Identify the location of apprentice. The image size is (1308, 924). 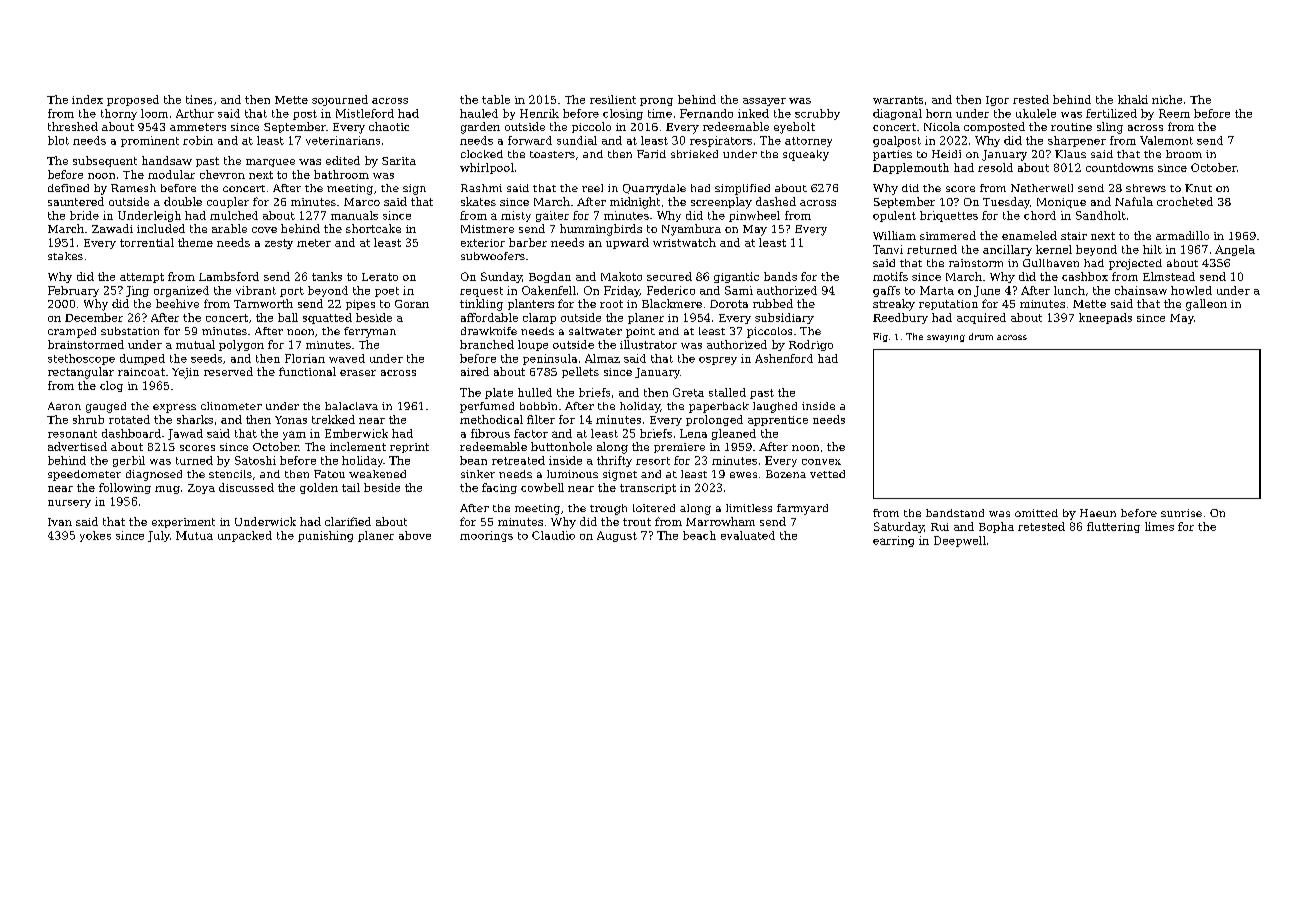
(778, 421).
